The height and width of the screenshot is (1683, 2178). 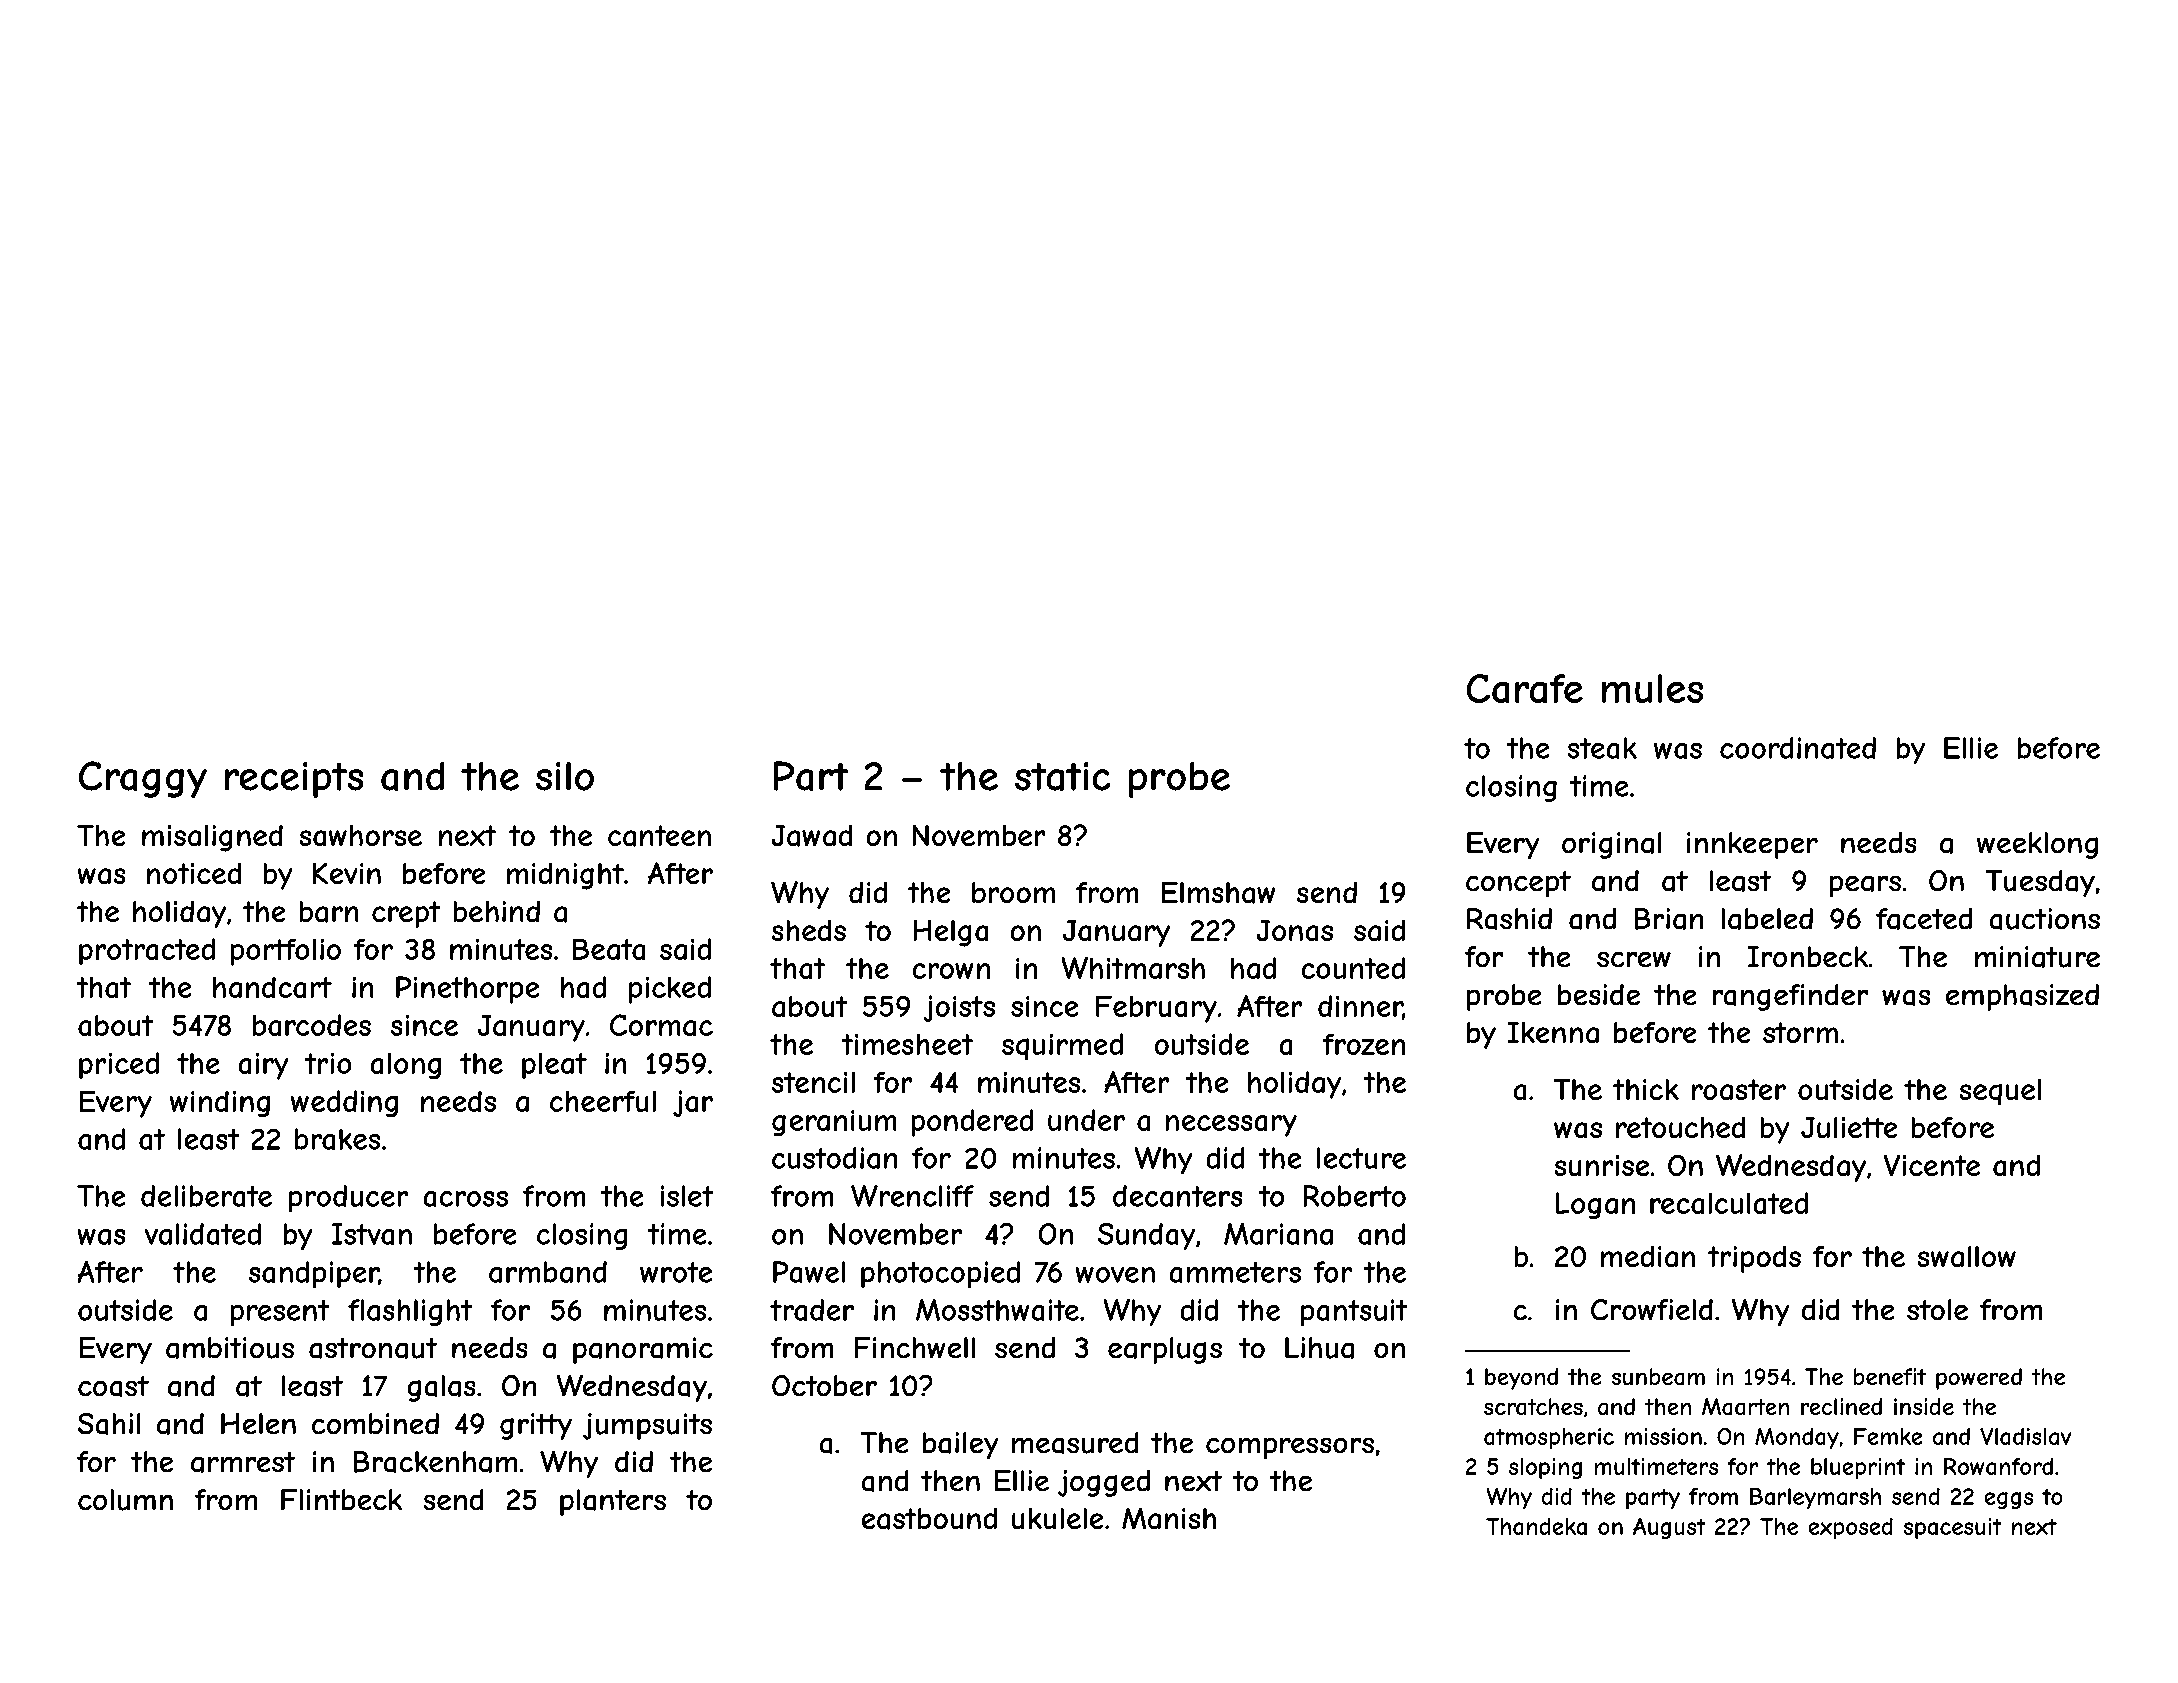 What do you see at coordinates (1652, 688) in the screenshot?
I see `mules` at bounding box center [1652, 688].
